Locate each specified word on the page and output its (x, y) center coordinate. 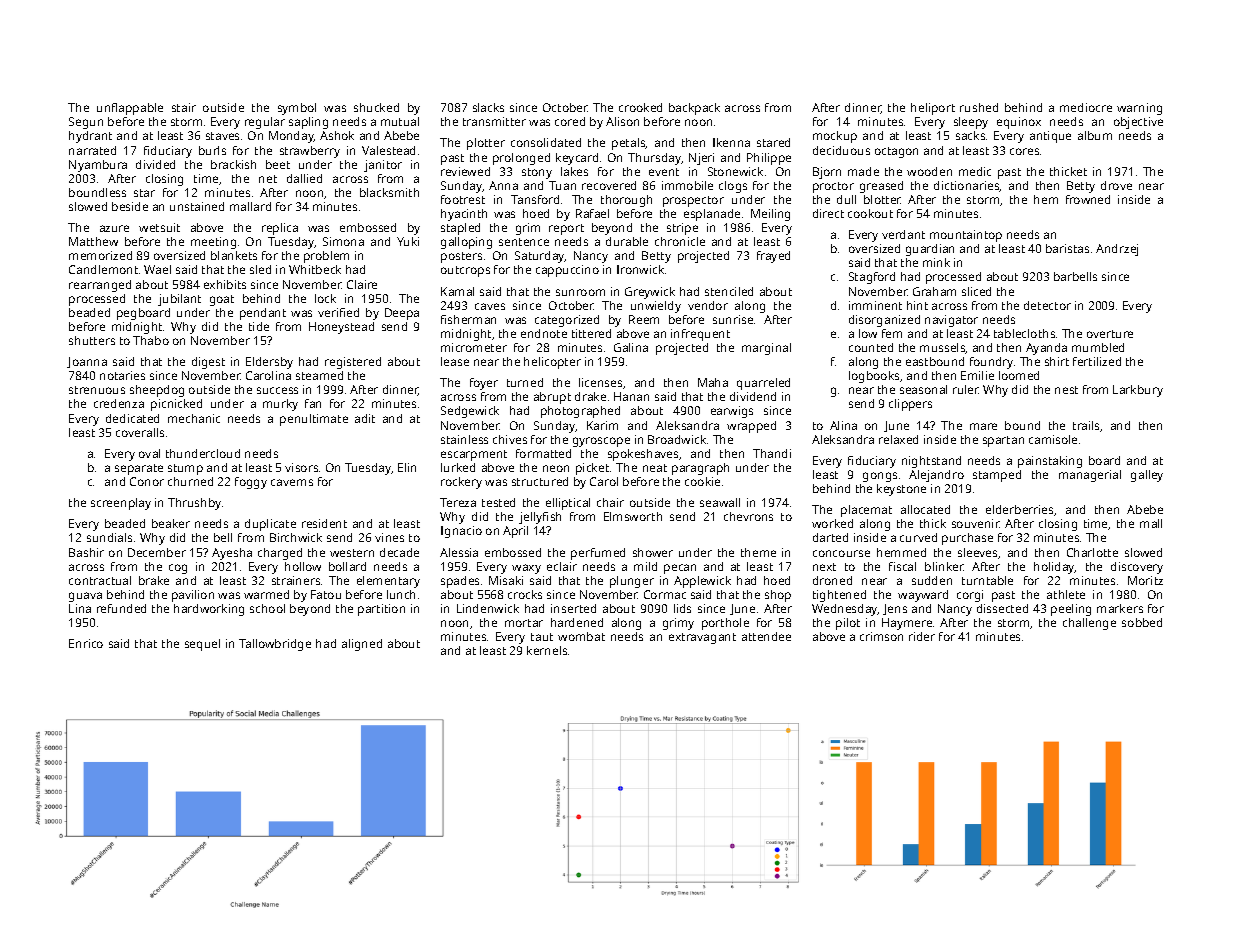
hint (917, 305)
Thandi (772, 453)
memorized (100, 255)
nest (1066, 390)
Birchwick (296, 537)
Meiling (770, 215)
